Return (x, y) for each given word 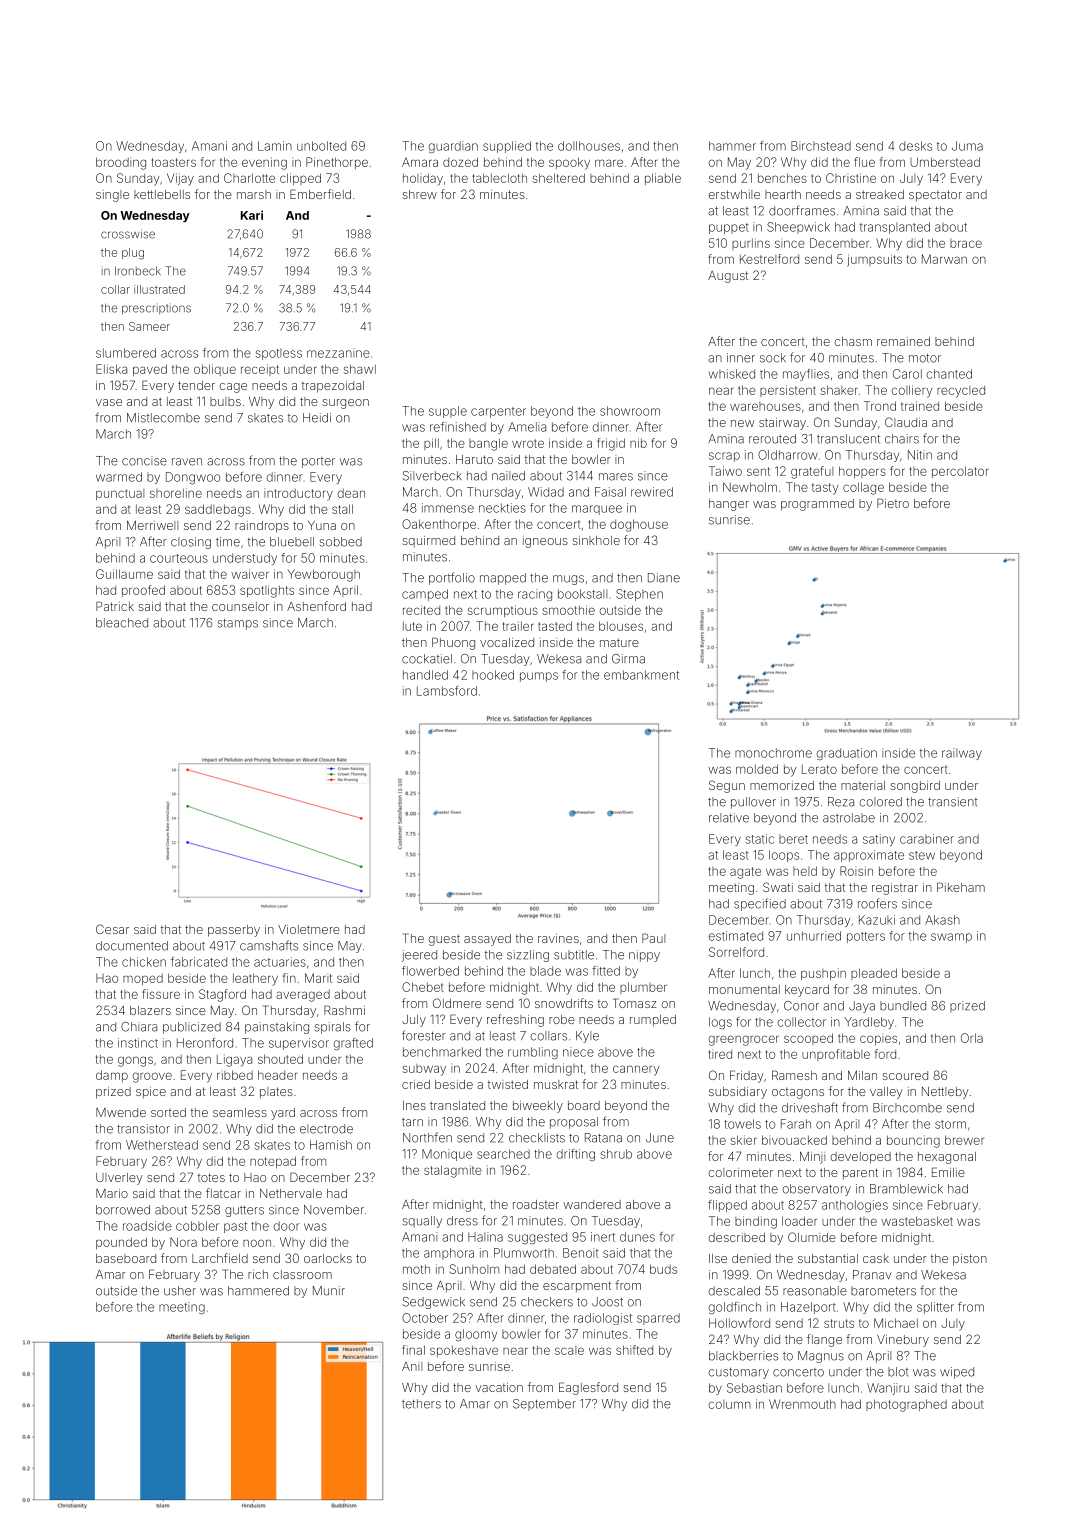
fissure (161, 994)
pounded (121, 1243)
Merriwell (152, 525)
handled (425, 675)
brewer (964, 1140)
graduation (847, 754)
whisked (732, 374)
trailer (518, 626)
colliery (912, 391)
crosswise (128, 234)
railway (962, 754)
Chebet (423, 987)
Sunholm (474, 1269)
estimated (736, 936)
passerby (234, 931)
